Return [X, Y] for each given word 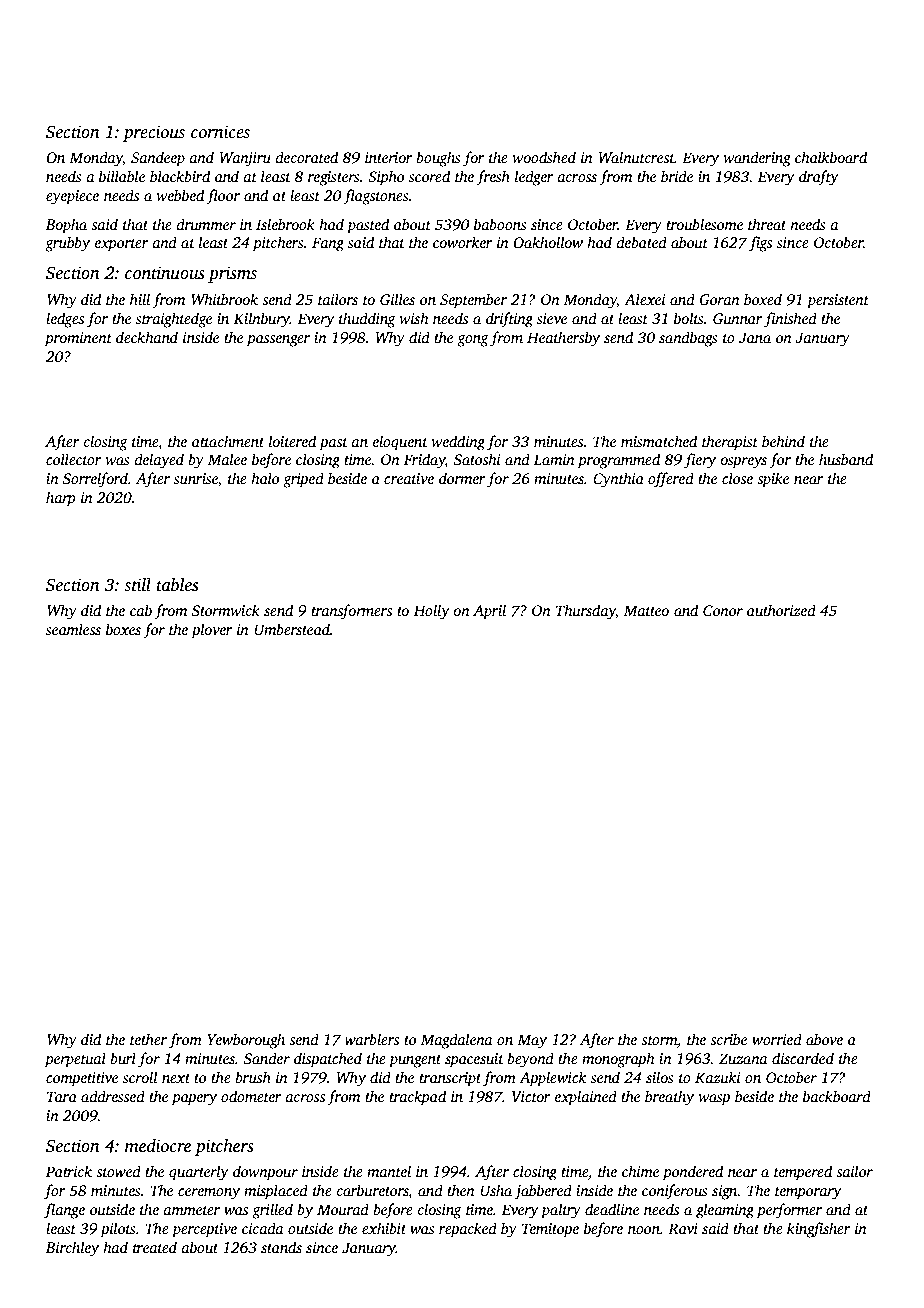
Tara [62, 1096]
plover [212, 631]
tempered [803, 1173]
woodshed [544, 157]
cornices [220, 132]
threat [767, 224]
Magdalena [456, 1041]
